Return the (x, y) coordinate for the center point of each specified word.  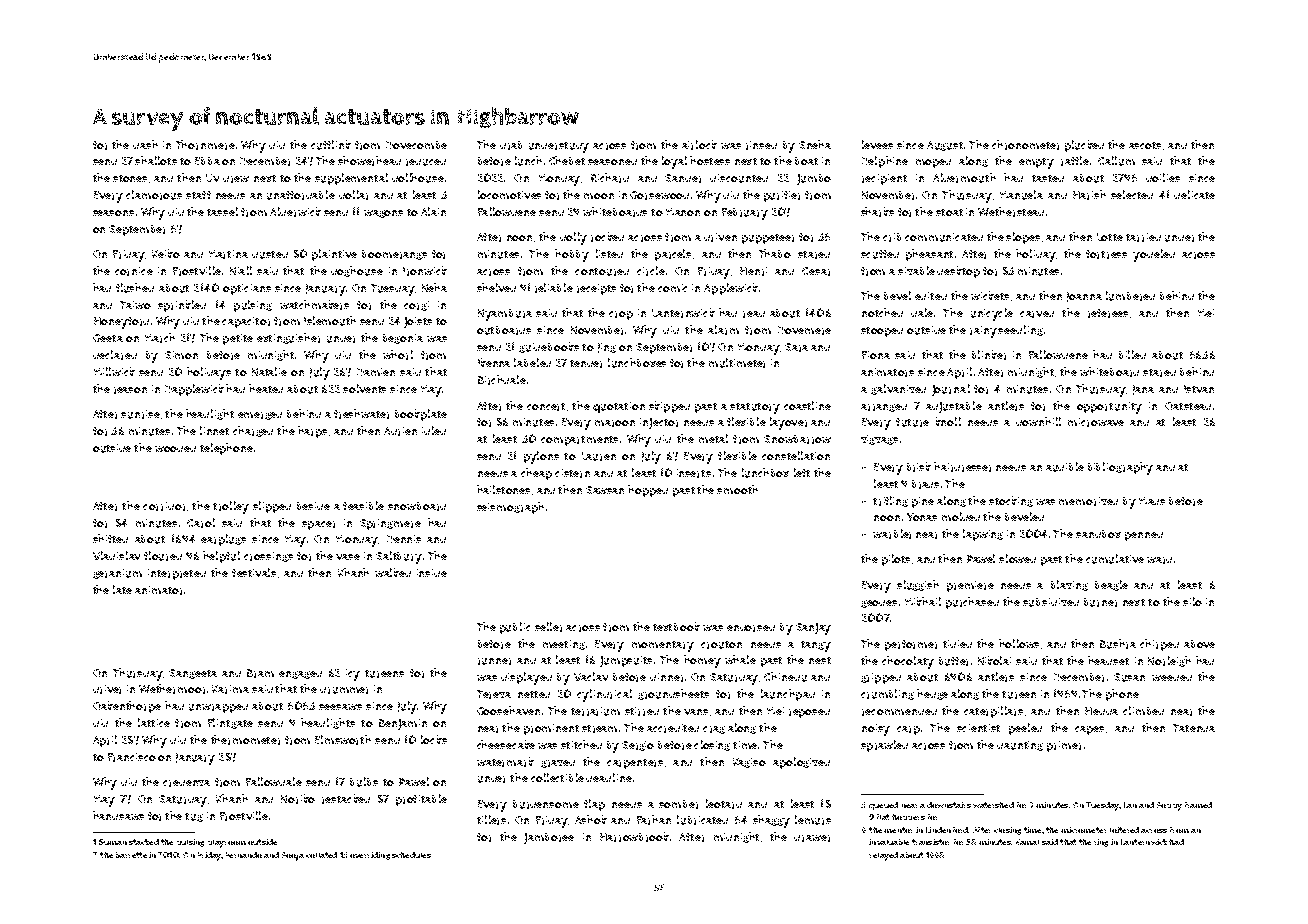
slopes (1023, 238)
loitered (1124, 830)
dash (145, 144)
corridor (164, 506)
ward (1159, 560)
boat (806, 161)
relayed (883, 856)
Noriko (298, 799)
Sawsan (605, 490)
